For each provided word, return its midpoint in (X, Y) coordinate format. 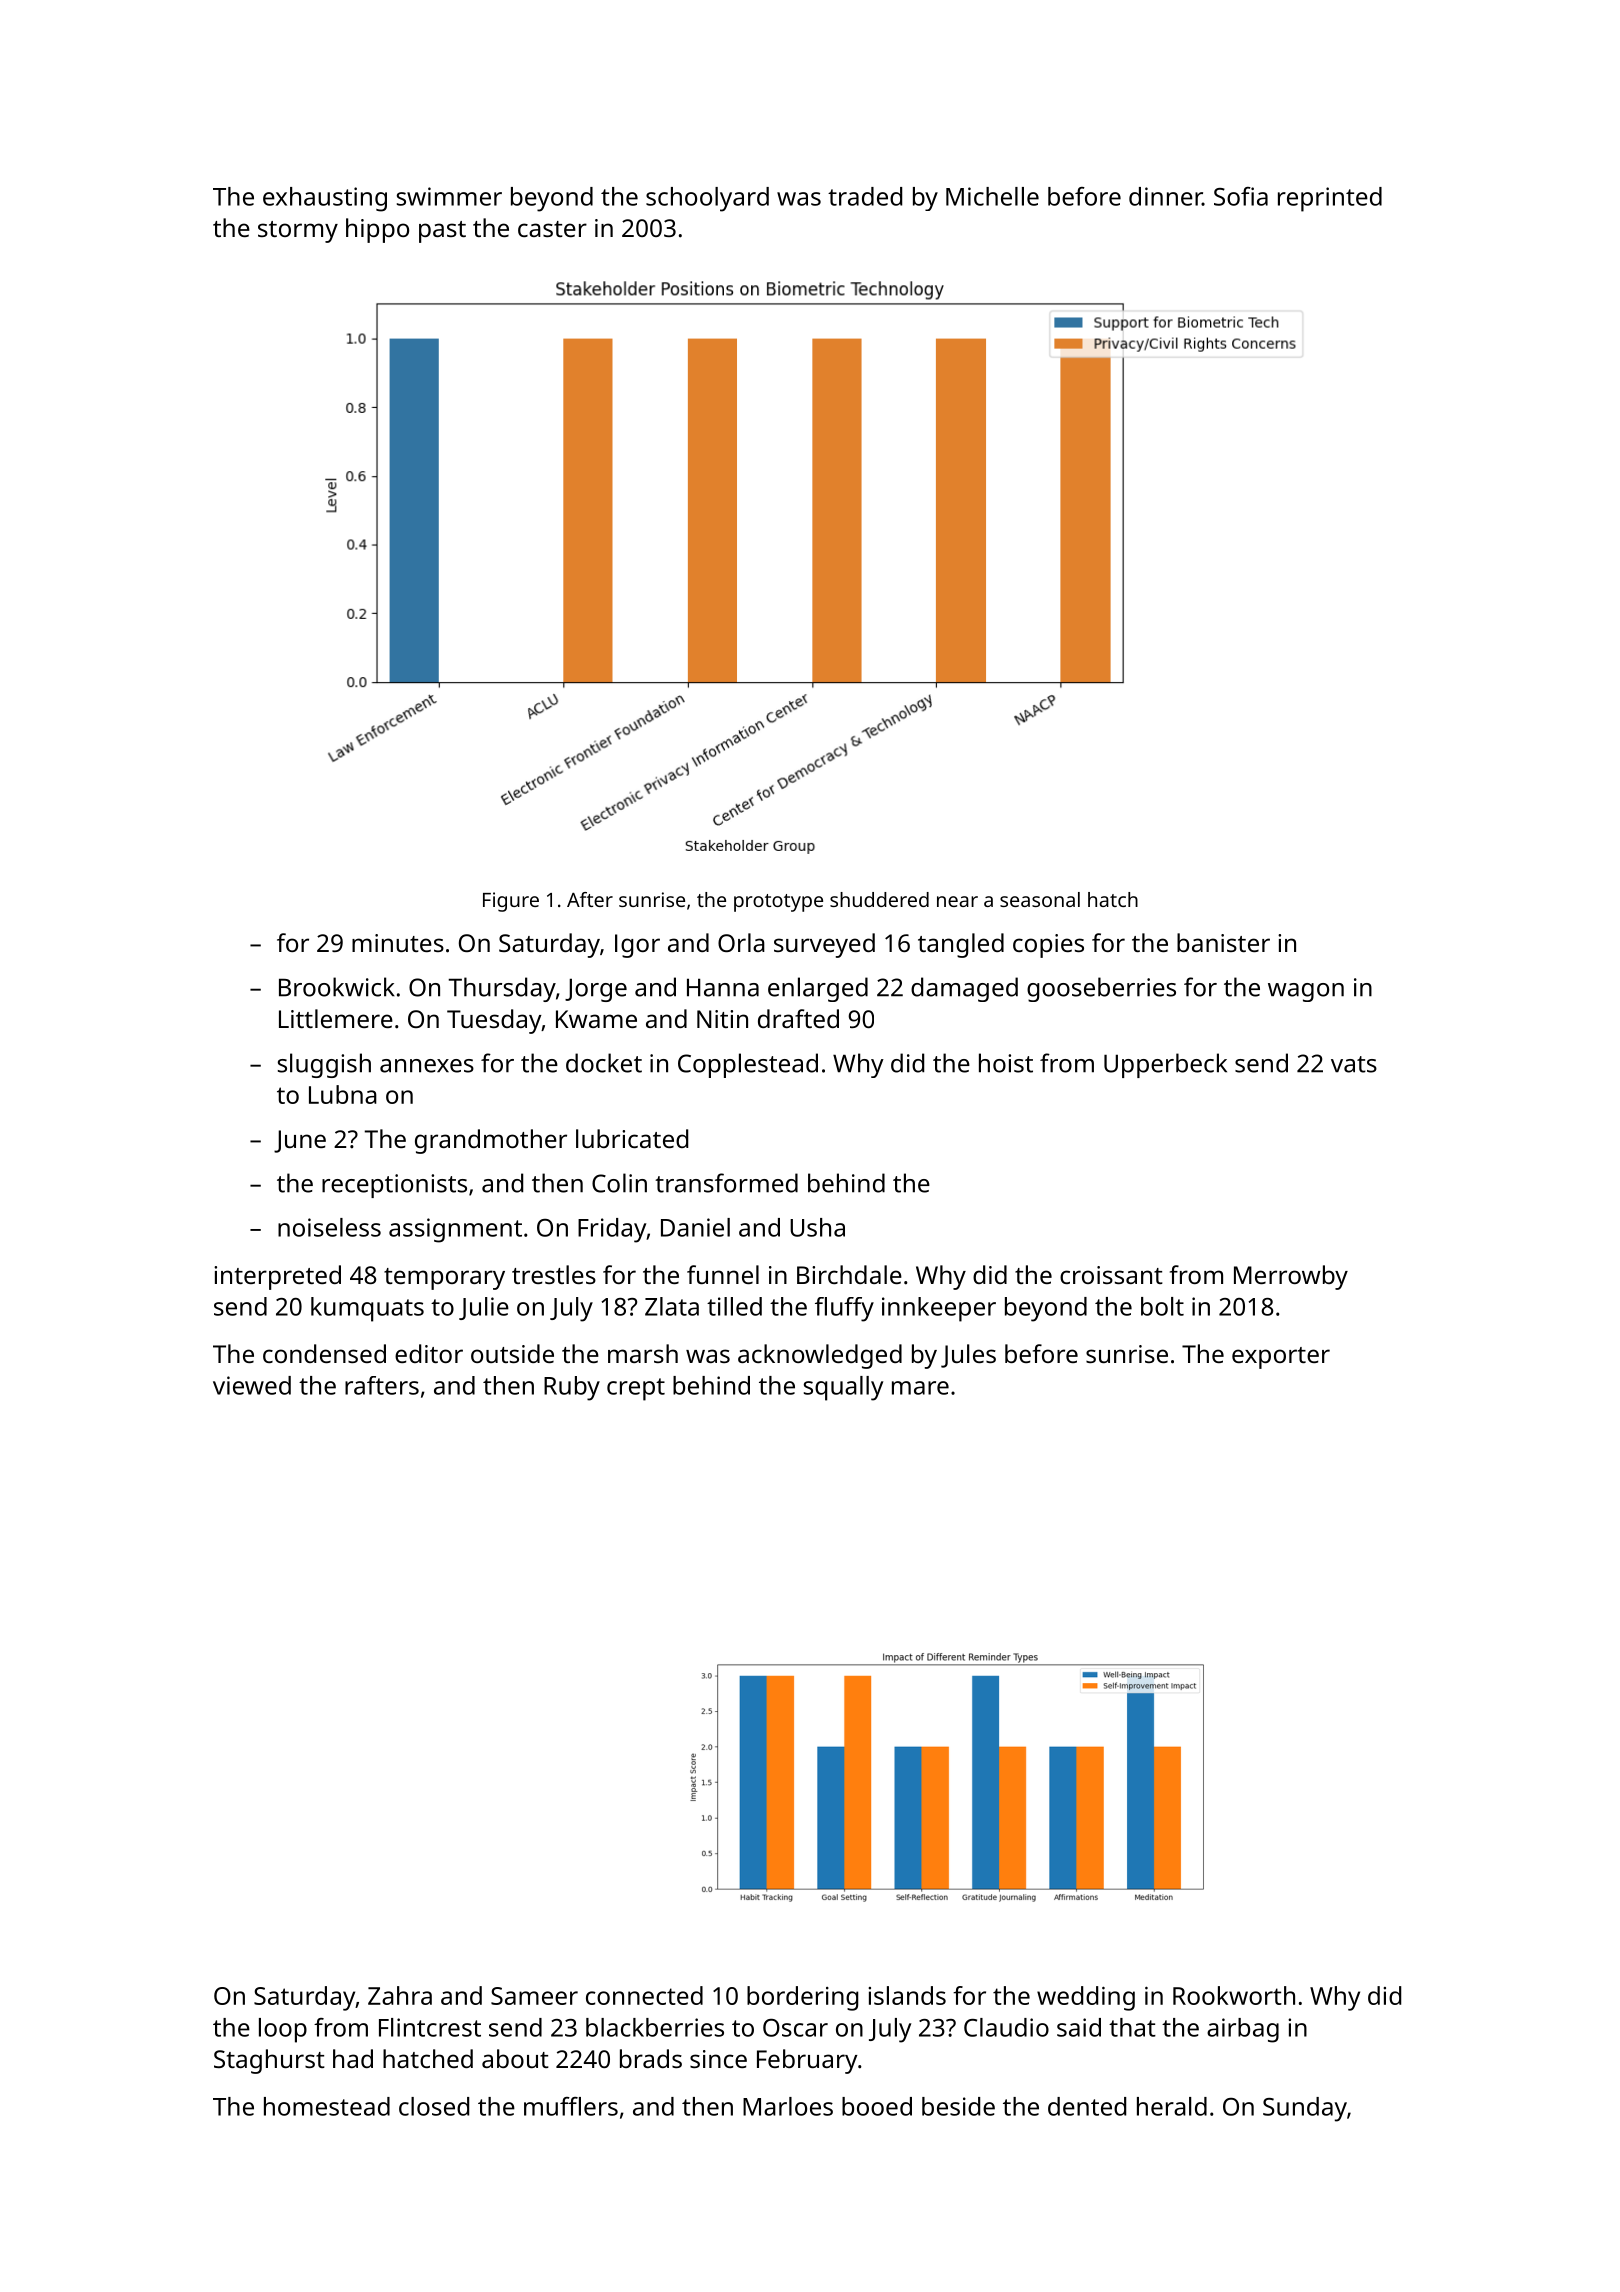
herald (1172, 2106)
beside (958, 2106)
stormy (298, 232)
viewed (252, 1385)
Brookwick (337, 987)
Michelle (992, 196)
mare (920, 1388)
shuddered (879, 899)
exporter (1281, 1358)
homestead (327, 2106)
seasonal (1040, 899)
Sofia (1241, 196)
